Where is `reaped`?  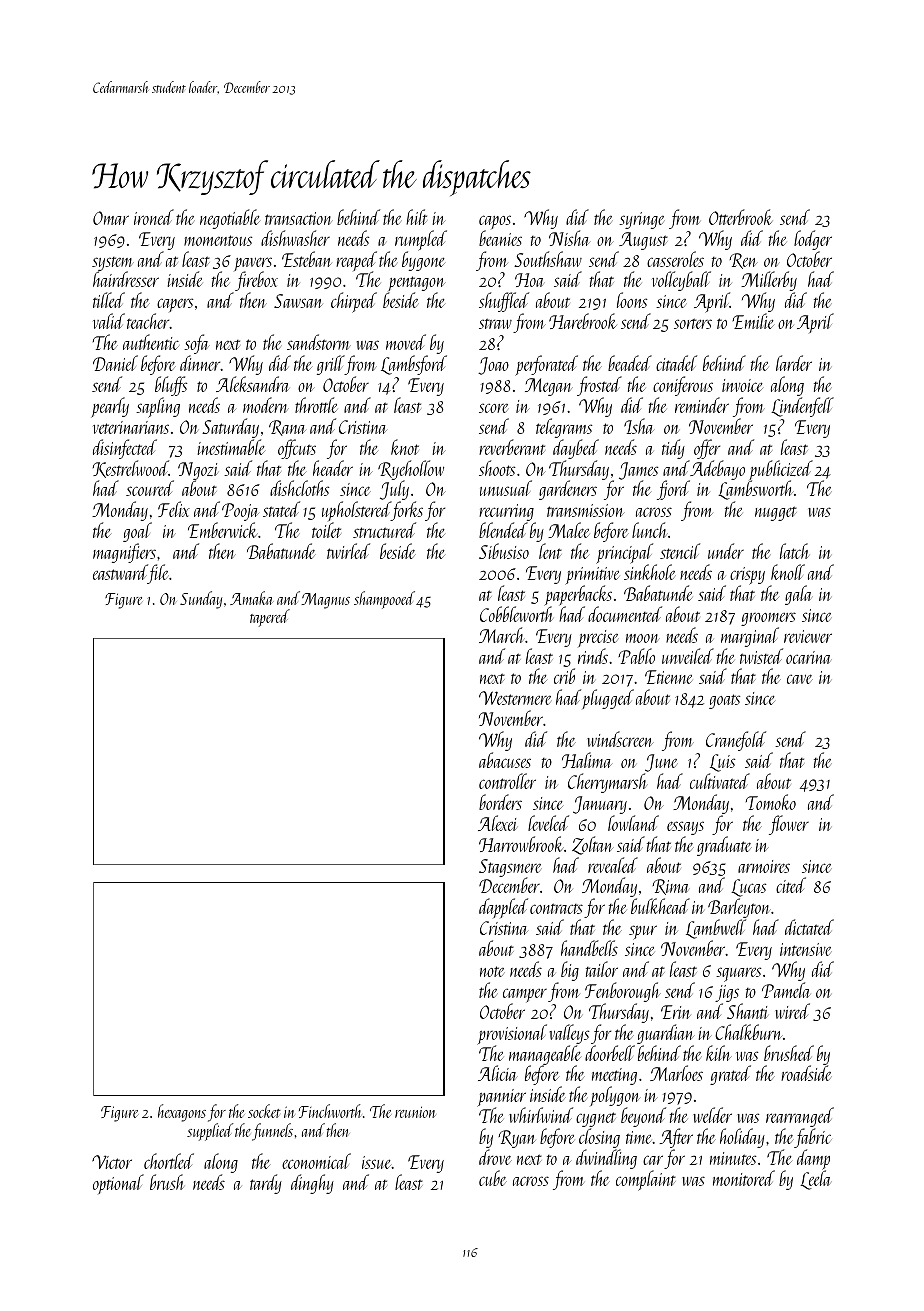 reaped is located at coordinates (356, 261).
